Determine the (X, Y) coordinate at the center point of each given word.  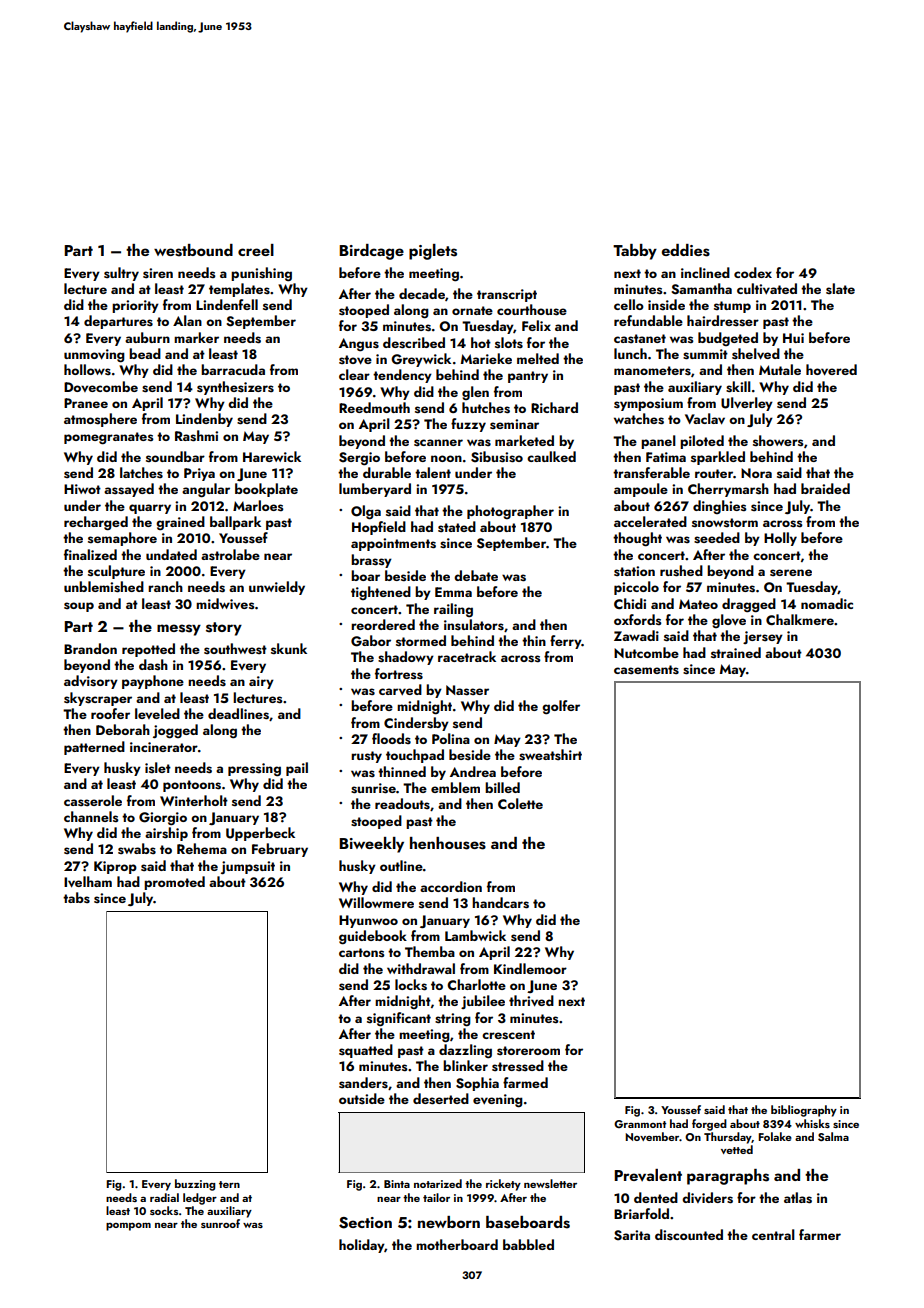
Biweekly (371, 845)
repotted (148, 650)
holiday (362, 1246)
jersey (763, 637)
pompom (128, 1226)
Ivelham (88, 882)
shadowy (406, 658)
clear (354, 374)
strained (736, 652)
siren (158, 273)
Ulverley (747, 404)
